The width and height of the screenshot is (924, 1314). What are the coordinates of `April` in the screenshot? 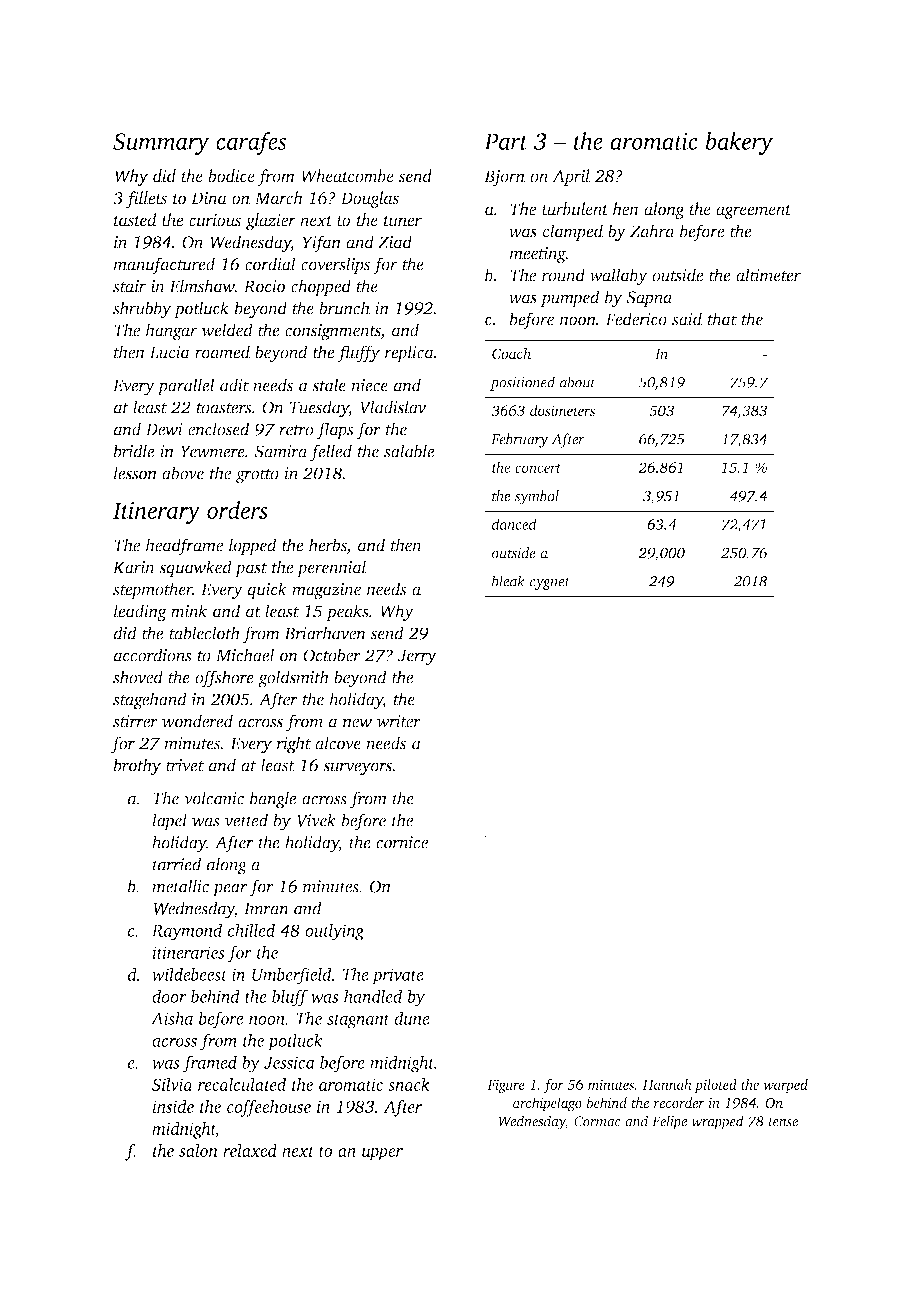 It's located at (571, 177).
